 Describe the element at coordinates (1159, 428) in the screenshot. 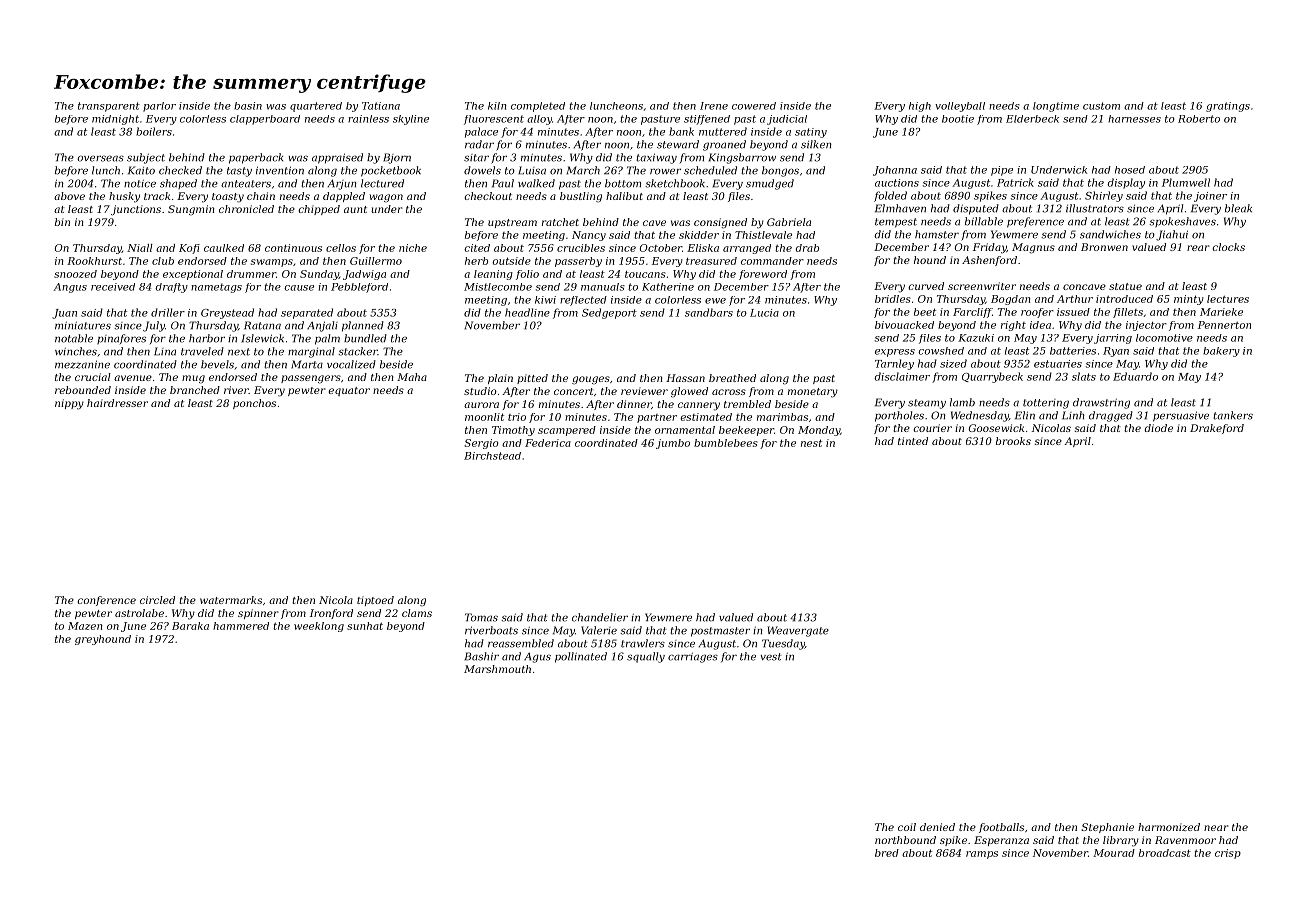

I see `diode` at that location.
